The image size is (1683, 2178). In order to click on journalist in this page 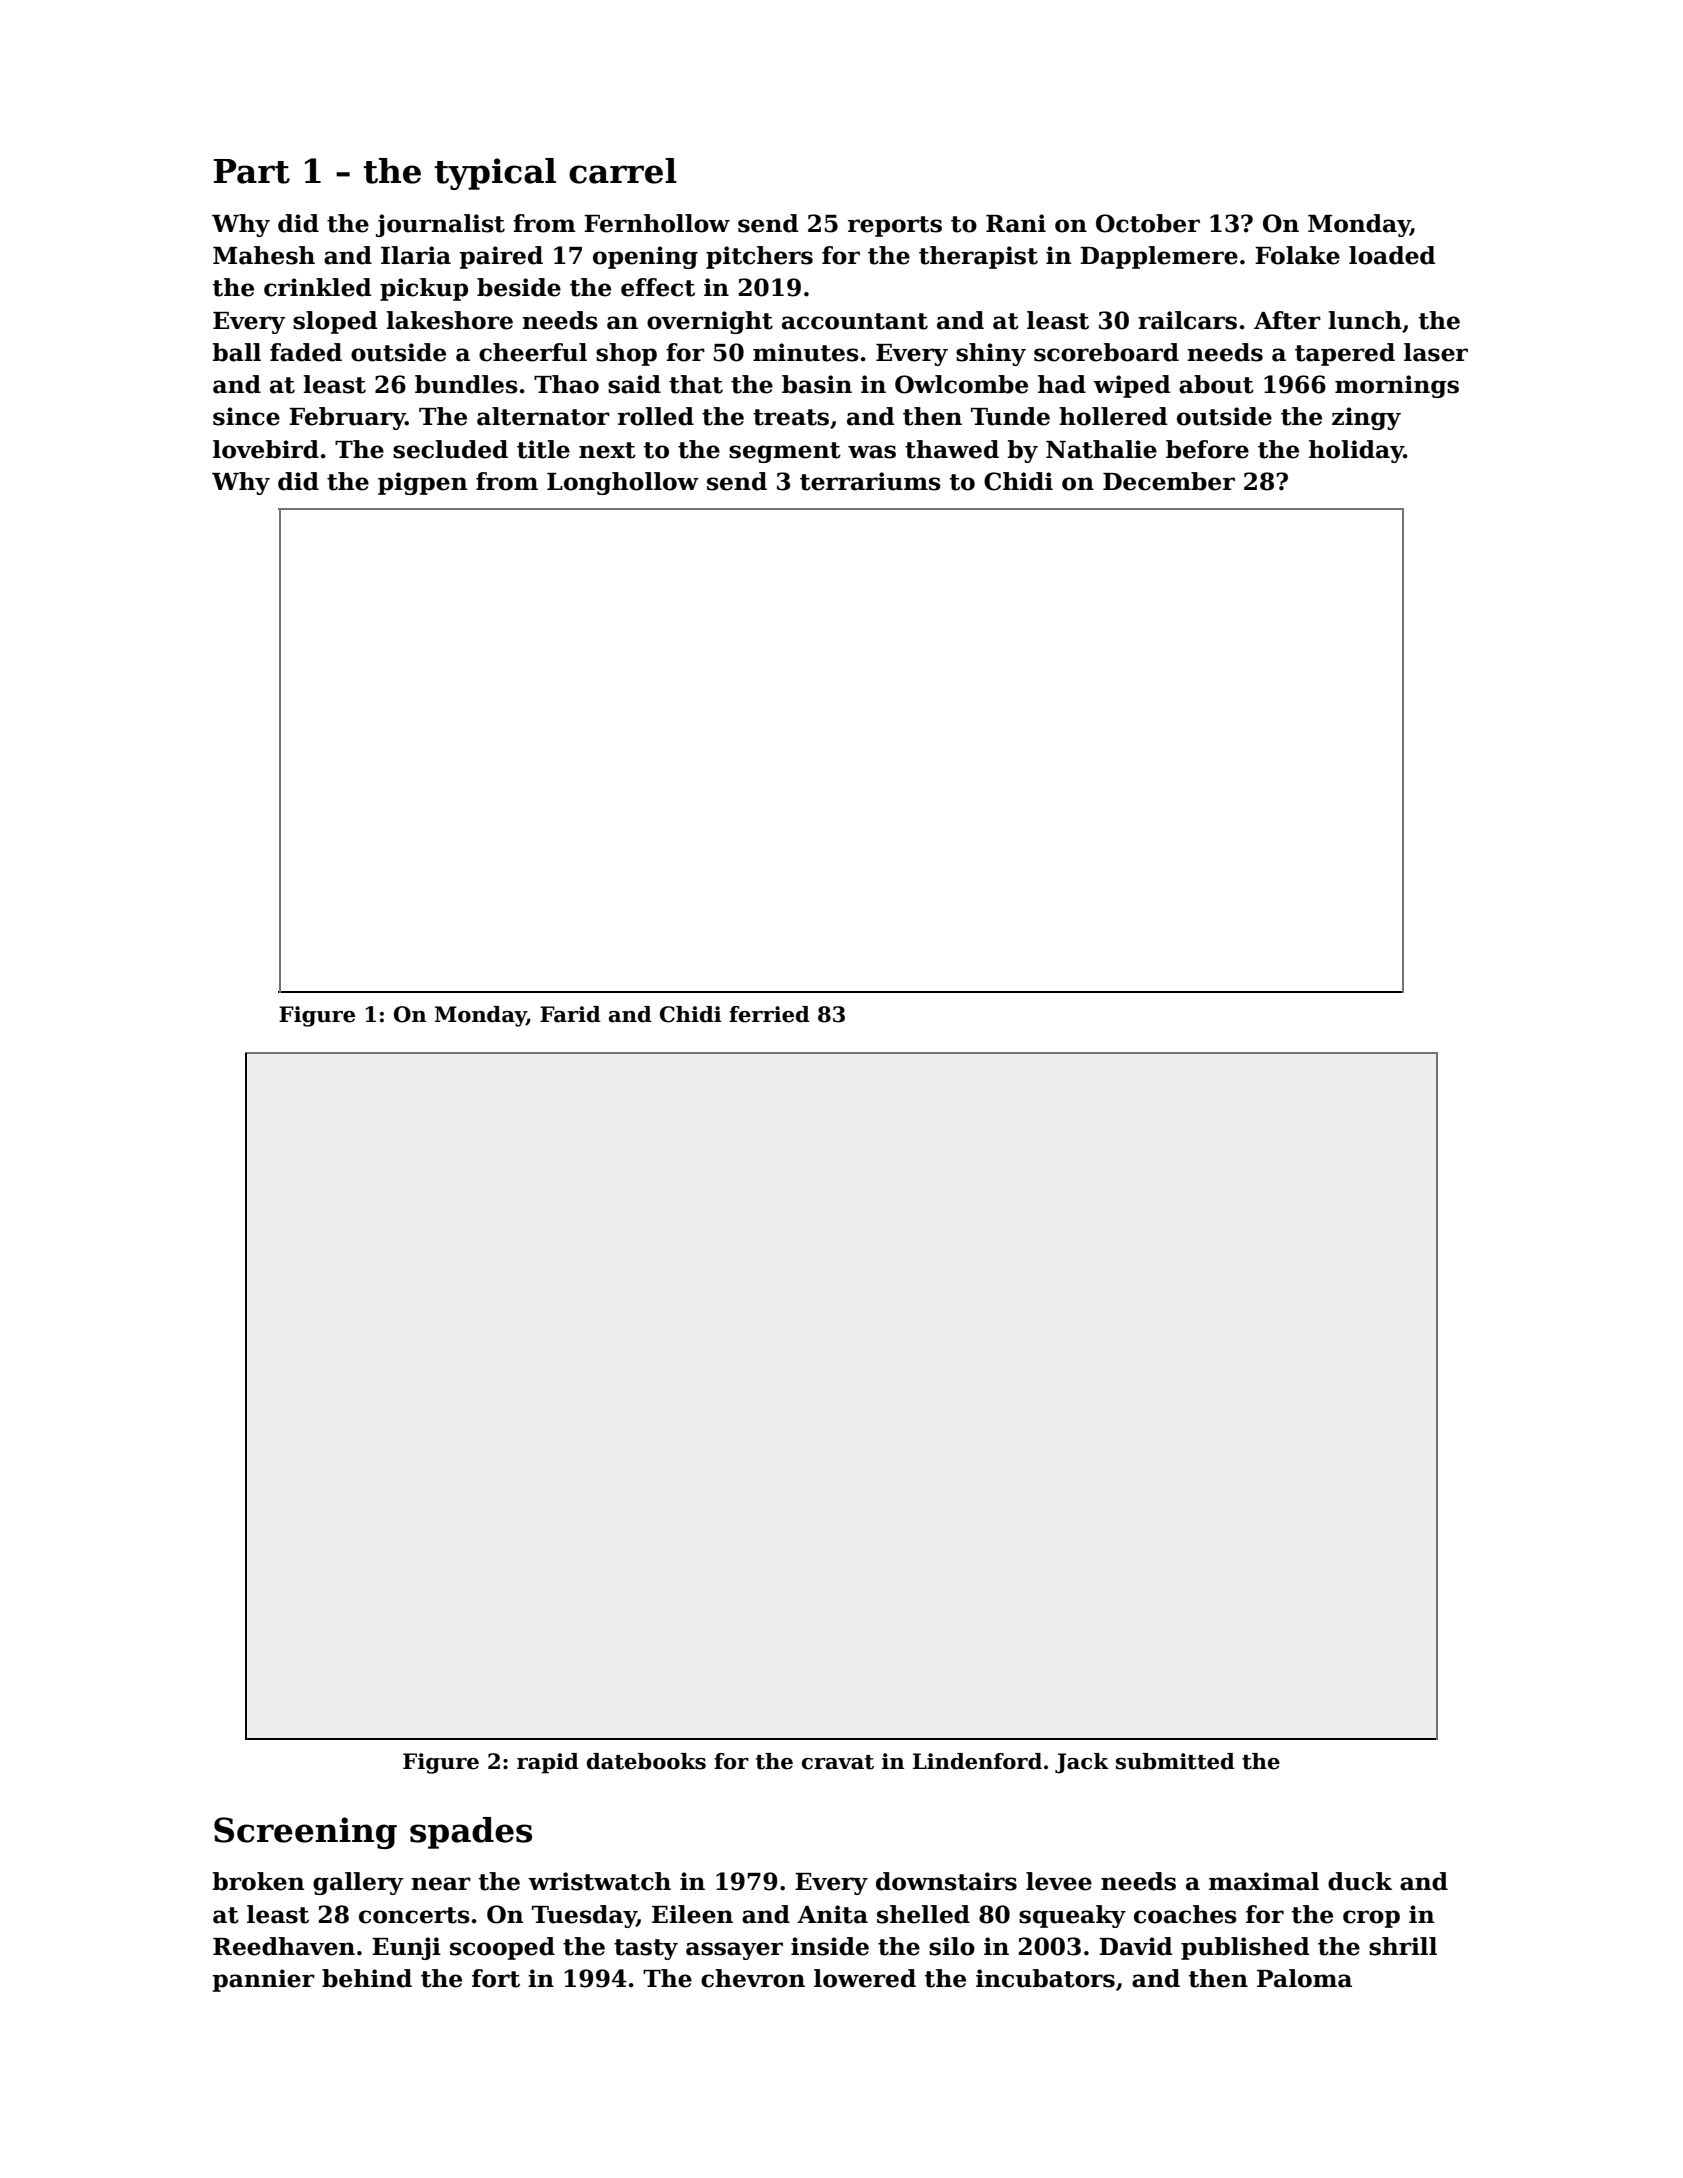, I will do `click(440, 225)`.
